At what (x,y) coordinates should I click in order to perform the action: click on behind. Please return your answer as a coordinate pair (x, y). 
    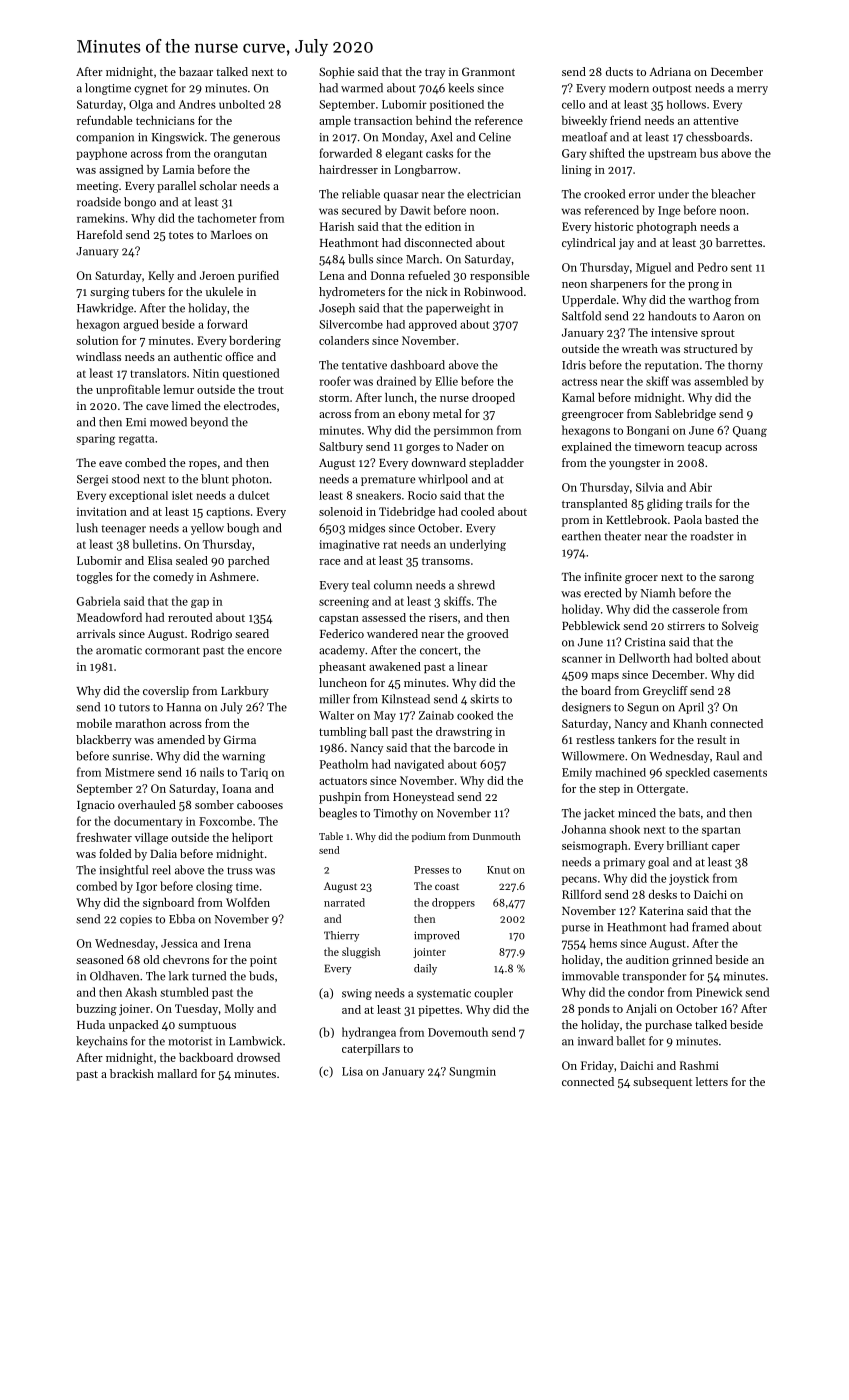
    Looking at the image, I should click on (434, 120).
